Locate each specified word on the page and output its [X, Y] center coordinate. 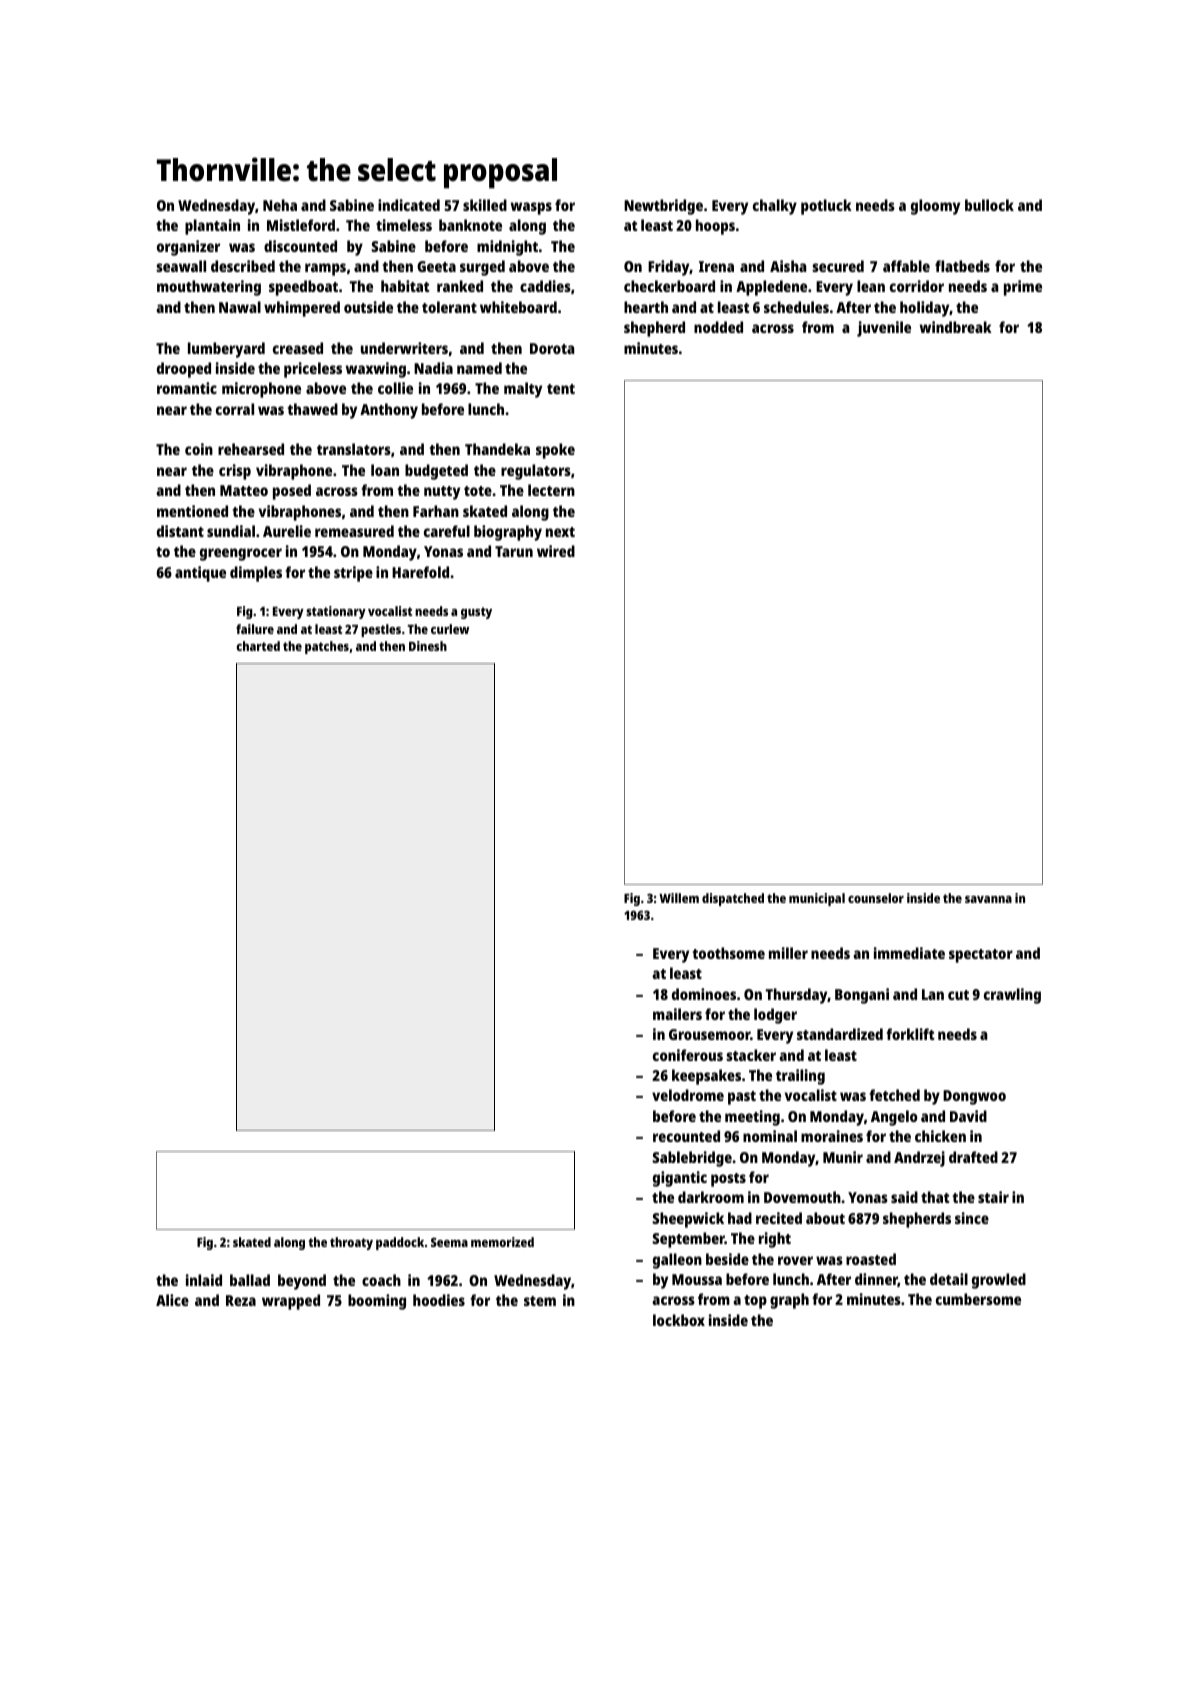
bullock [989, 205]
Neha [280, 205]
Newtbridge [663, 207]
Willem [679, 898]
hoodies [439, 1300]
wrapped [291, 1302]
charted [258, 646]
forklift [910, 1034]
